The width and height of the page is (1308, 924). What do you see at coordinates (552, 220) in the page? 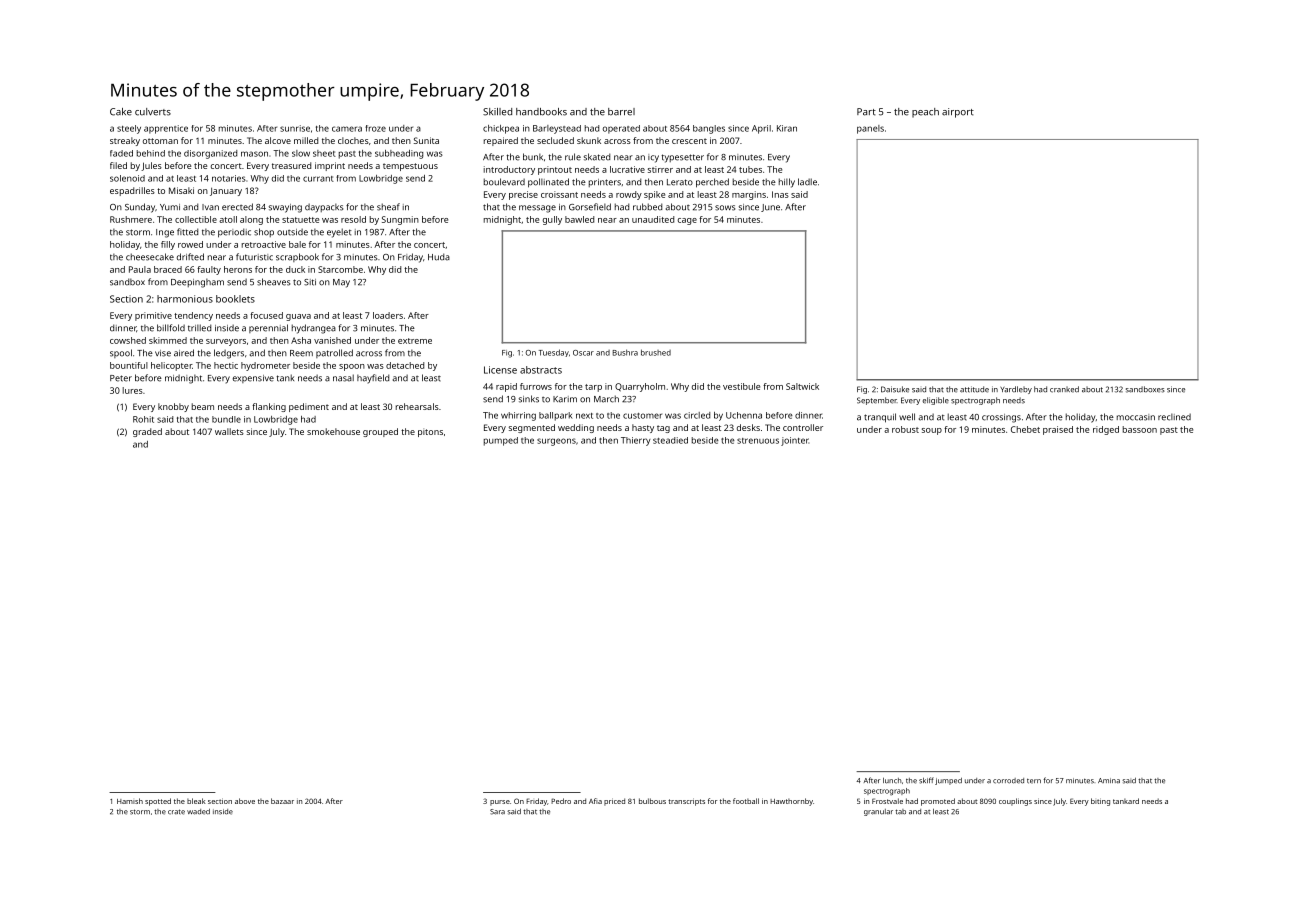
I see `gully` at bounding box center [552, 220].
